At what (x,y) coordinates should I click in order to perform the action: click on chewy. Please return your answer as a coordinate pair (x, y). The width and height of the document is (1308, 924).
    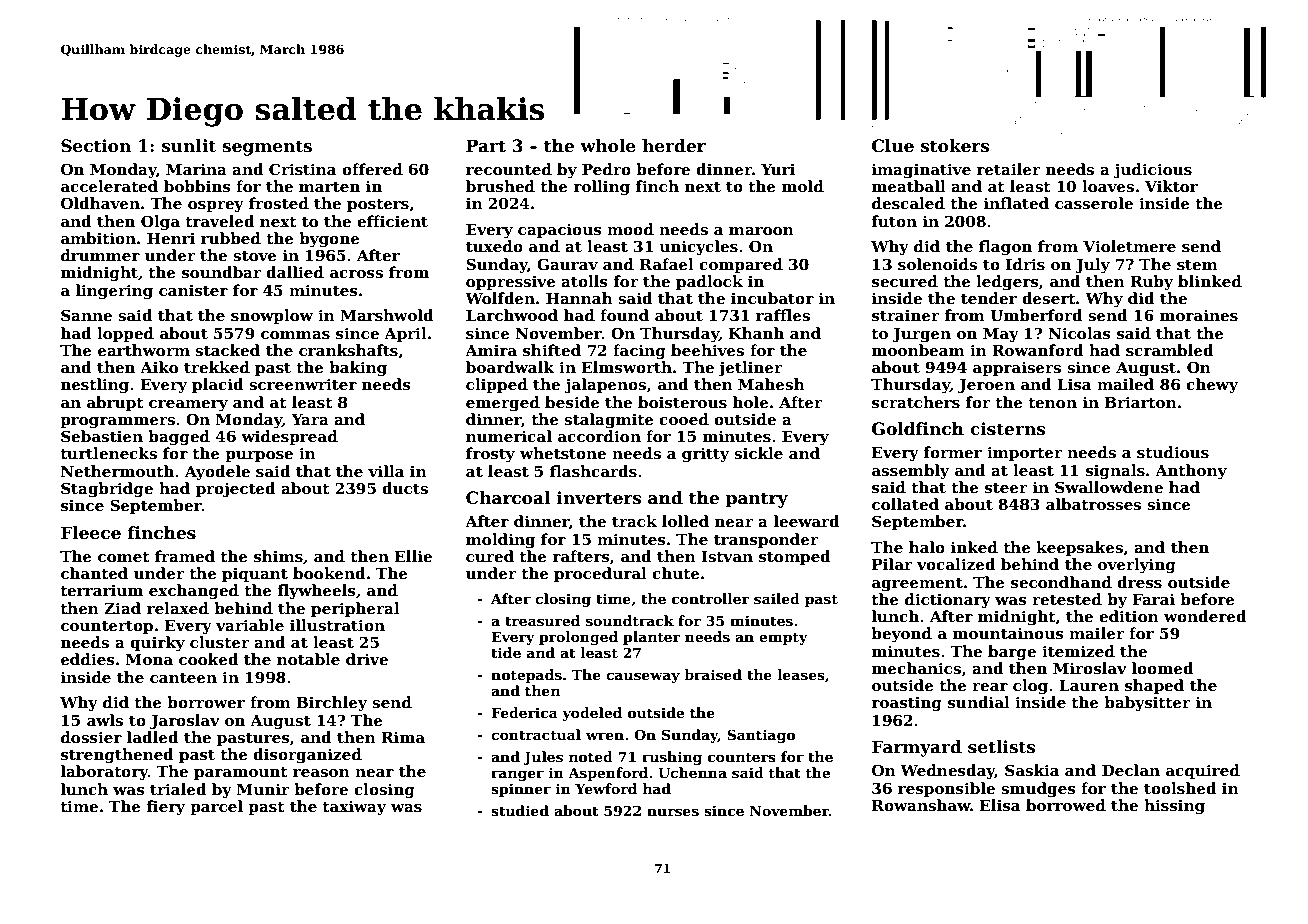
    Looking at the image, I should click on (1212, 386).
